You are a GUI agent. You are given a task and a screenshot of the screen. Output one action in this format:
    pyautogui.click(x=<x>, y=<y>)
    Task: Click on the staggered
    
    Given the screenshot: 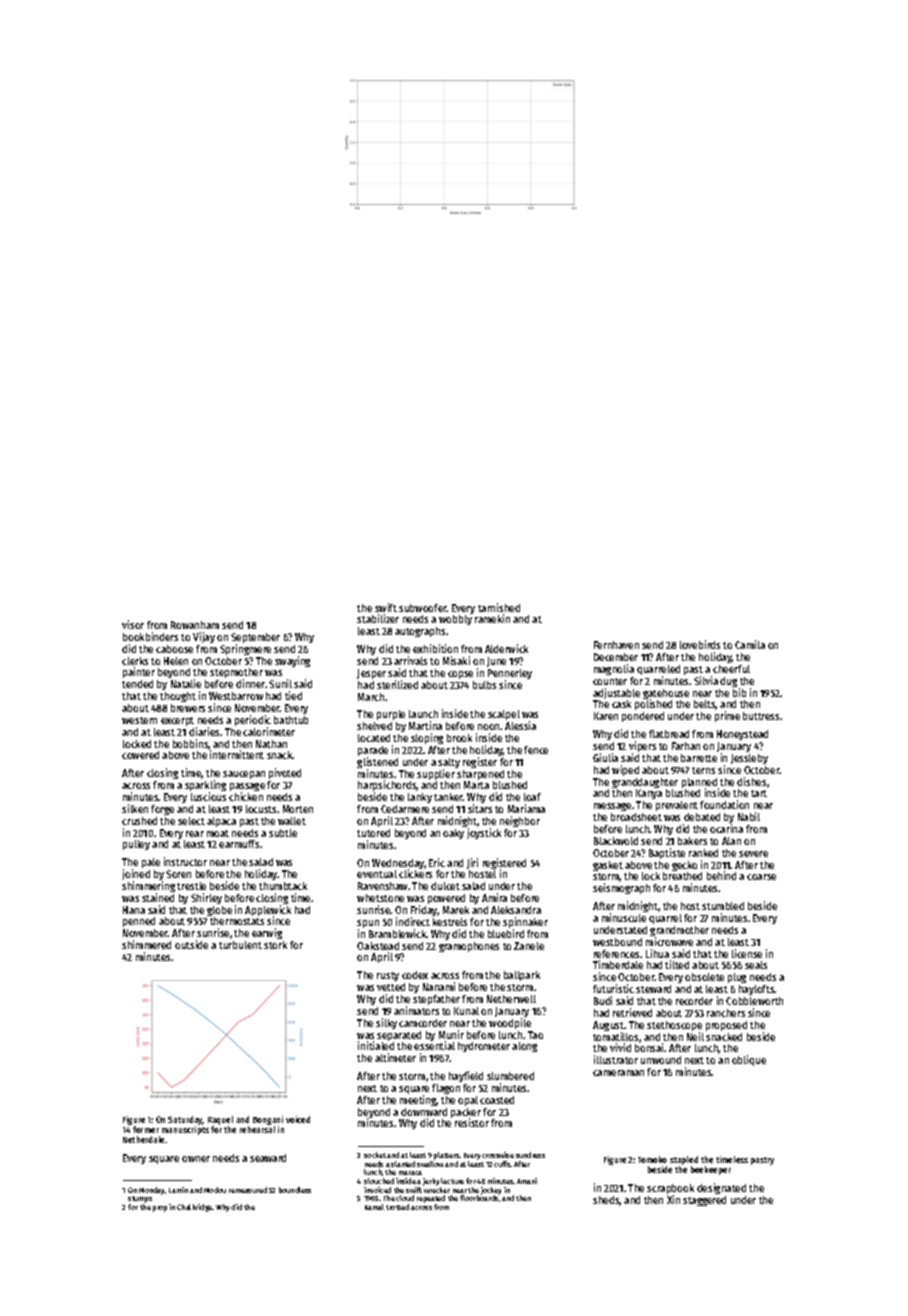 What is the action you would take?
    pyautogui.click(x=704, y=1201)
